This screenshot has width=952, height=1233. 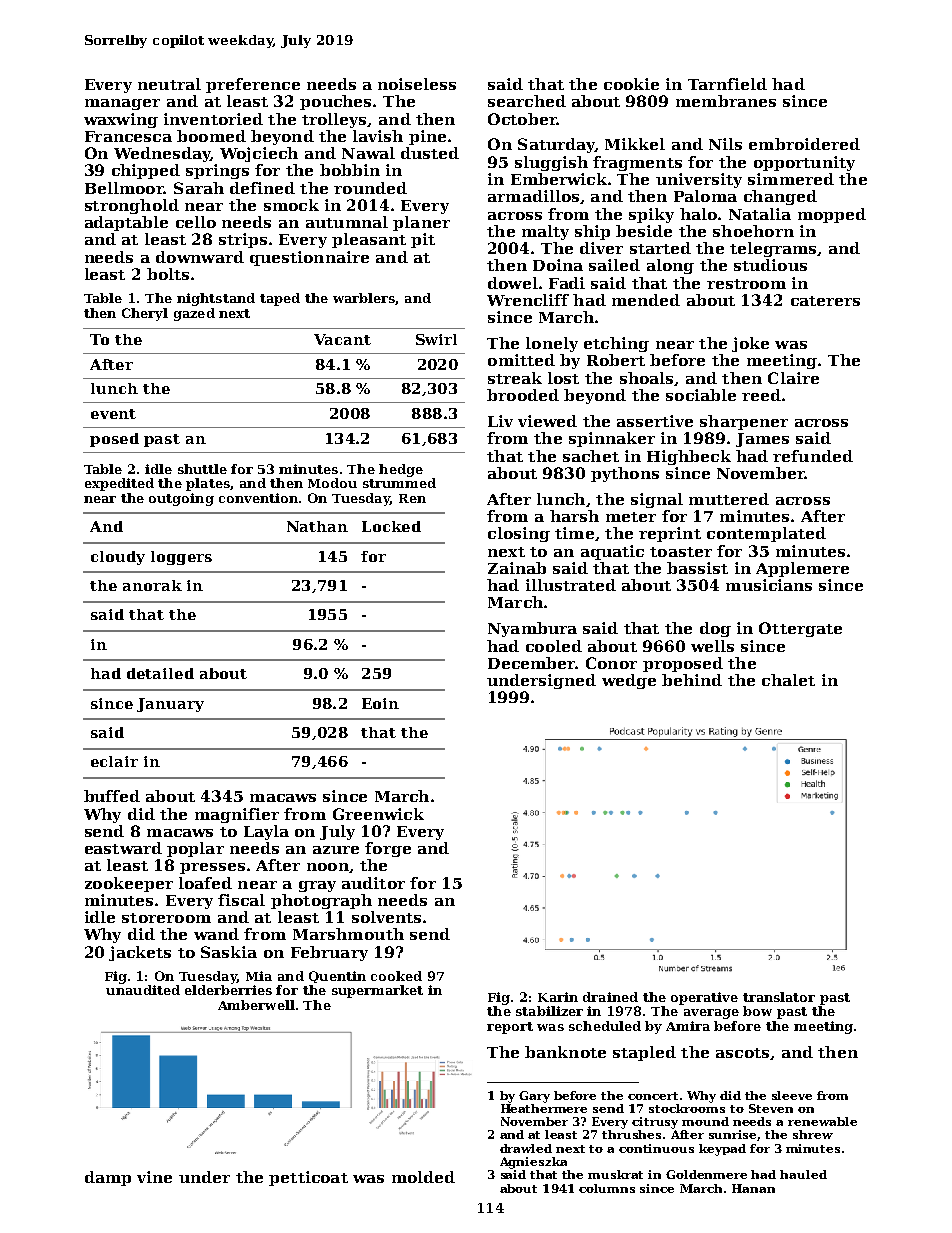 I want to click on zookeeper, so click(x=129, y=884).
